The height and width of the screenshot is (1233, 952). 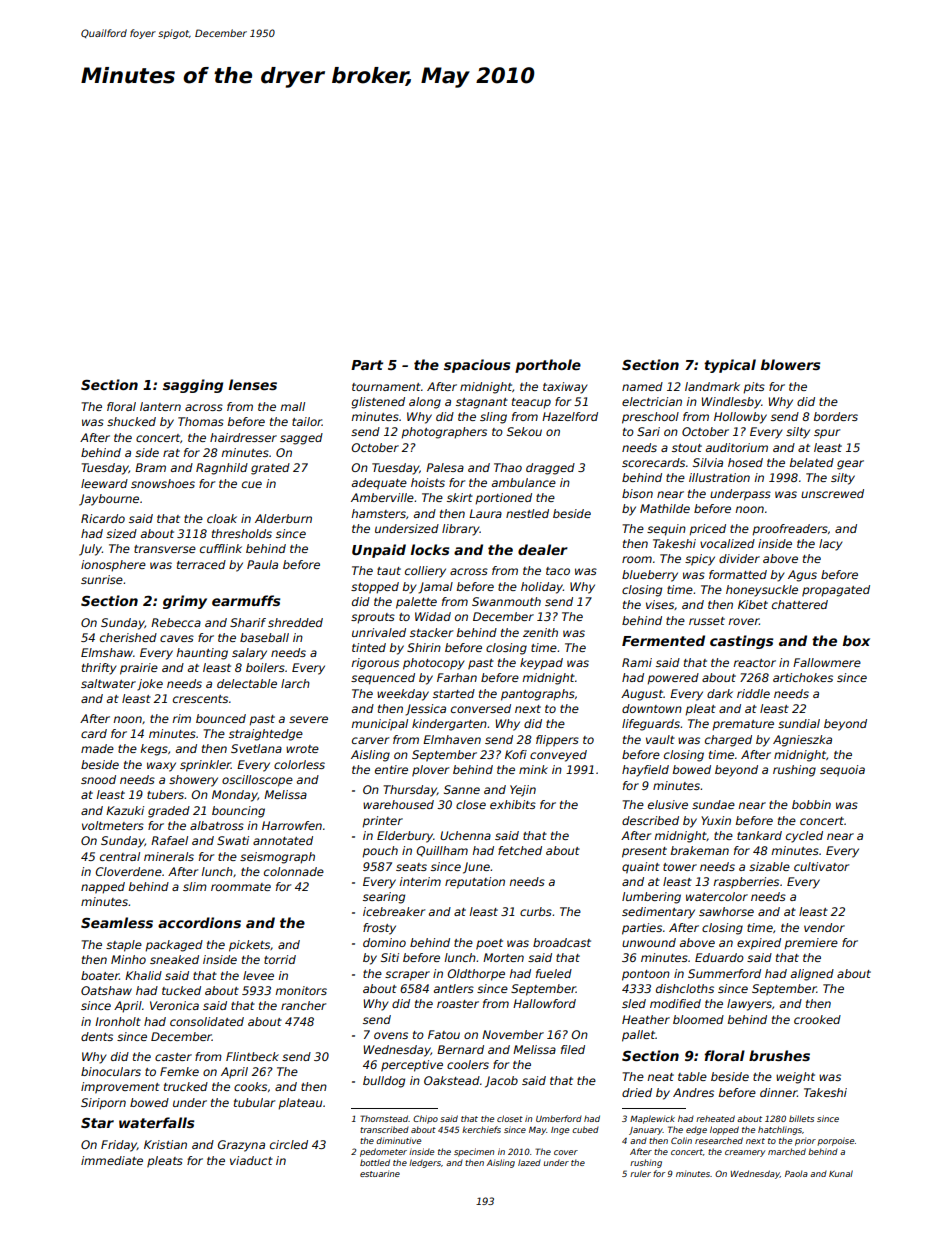 What do you see at coordinates (394, 911) in the screenshot?
I see `icebreaker` at bounding box center [394, 911].
